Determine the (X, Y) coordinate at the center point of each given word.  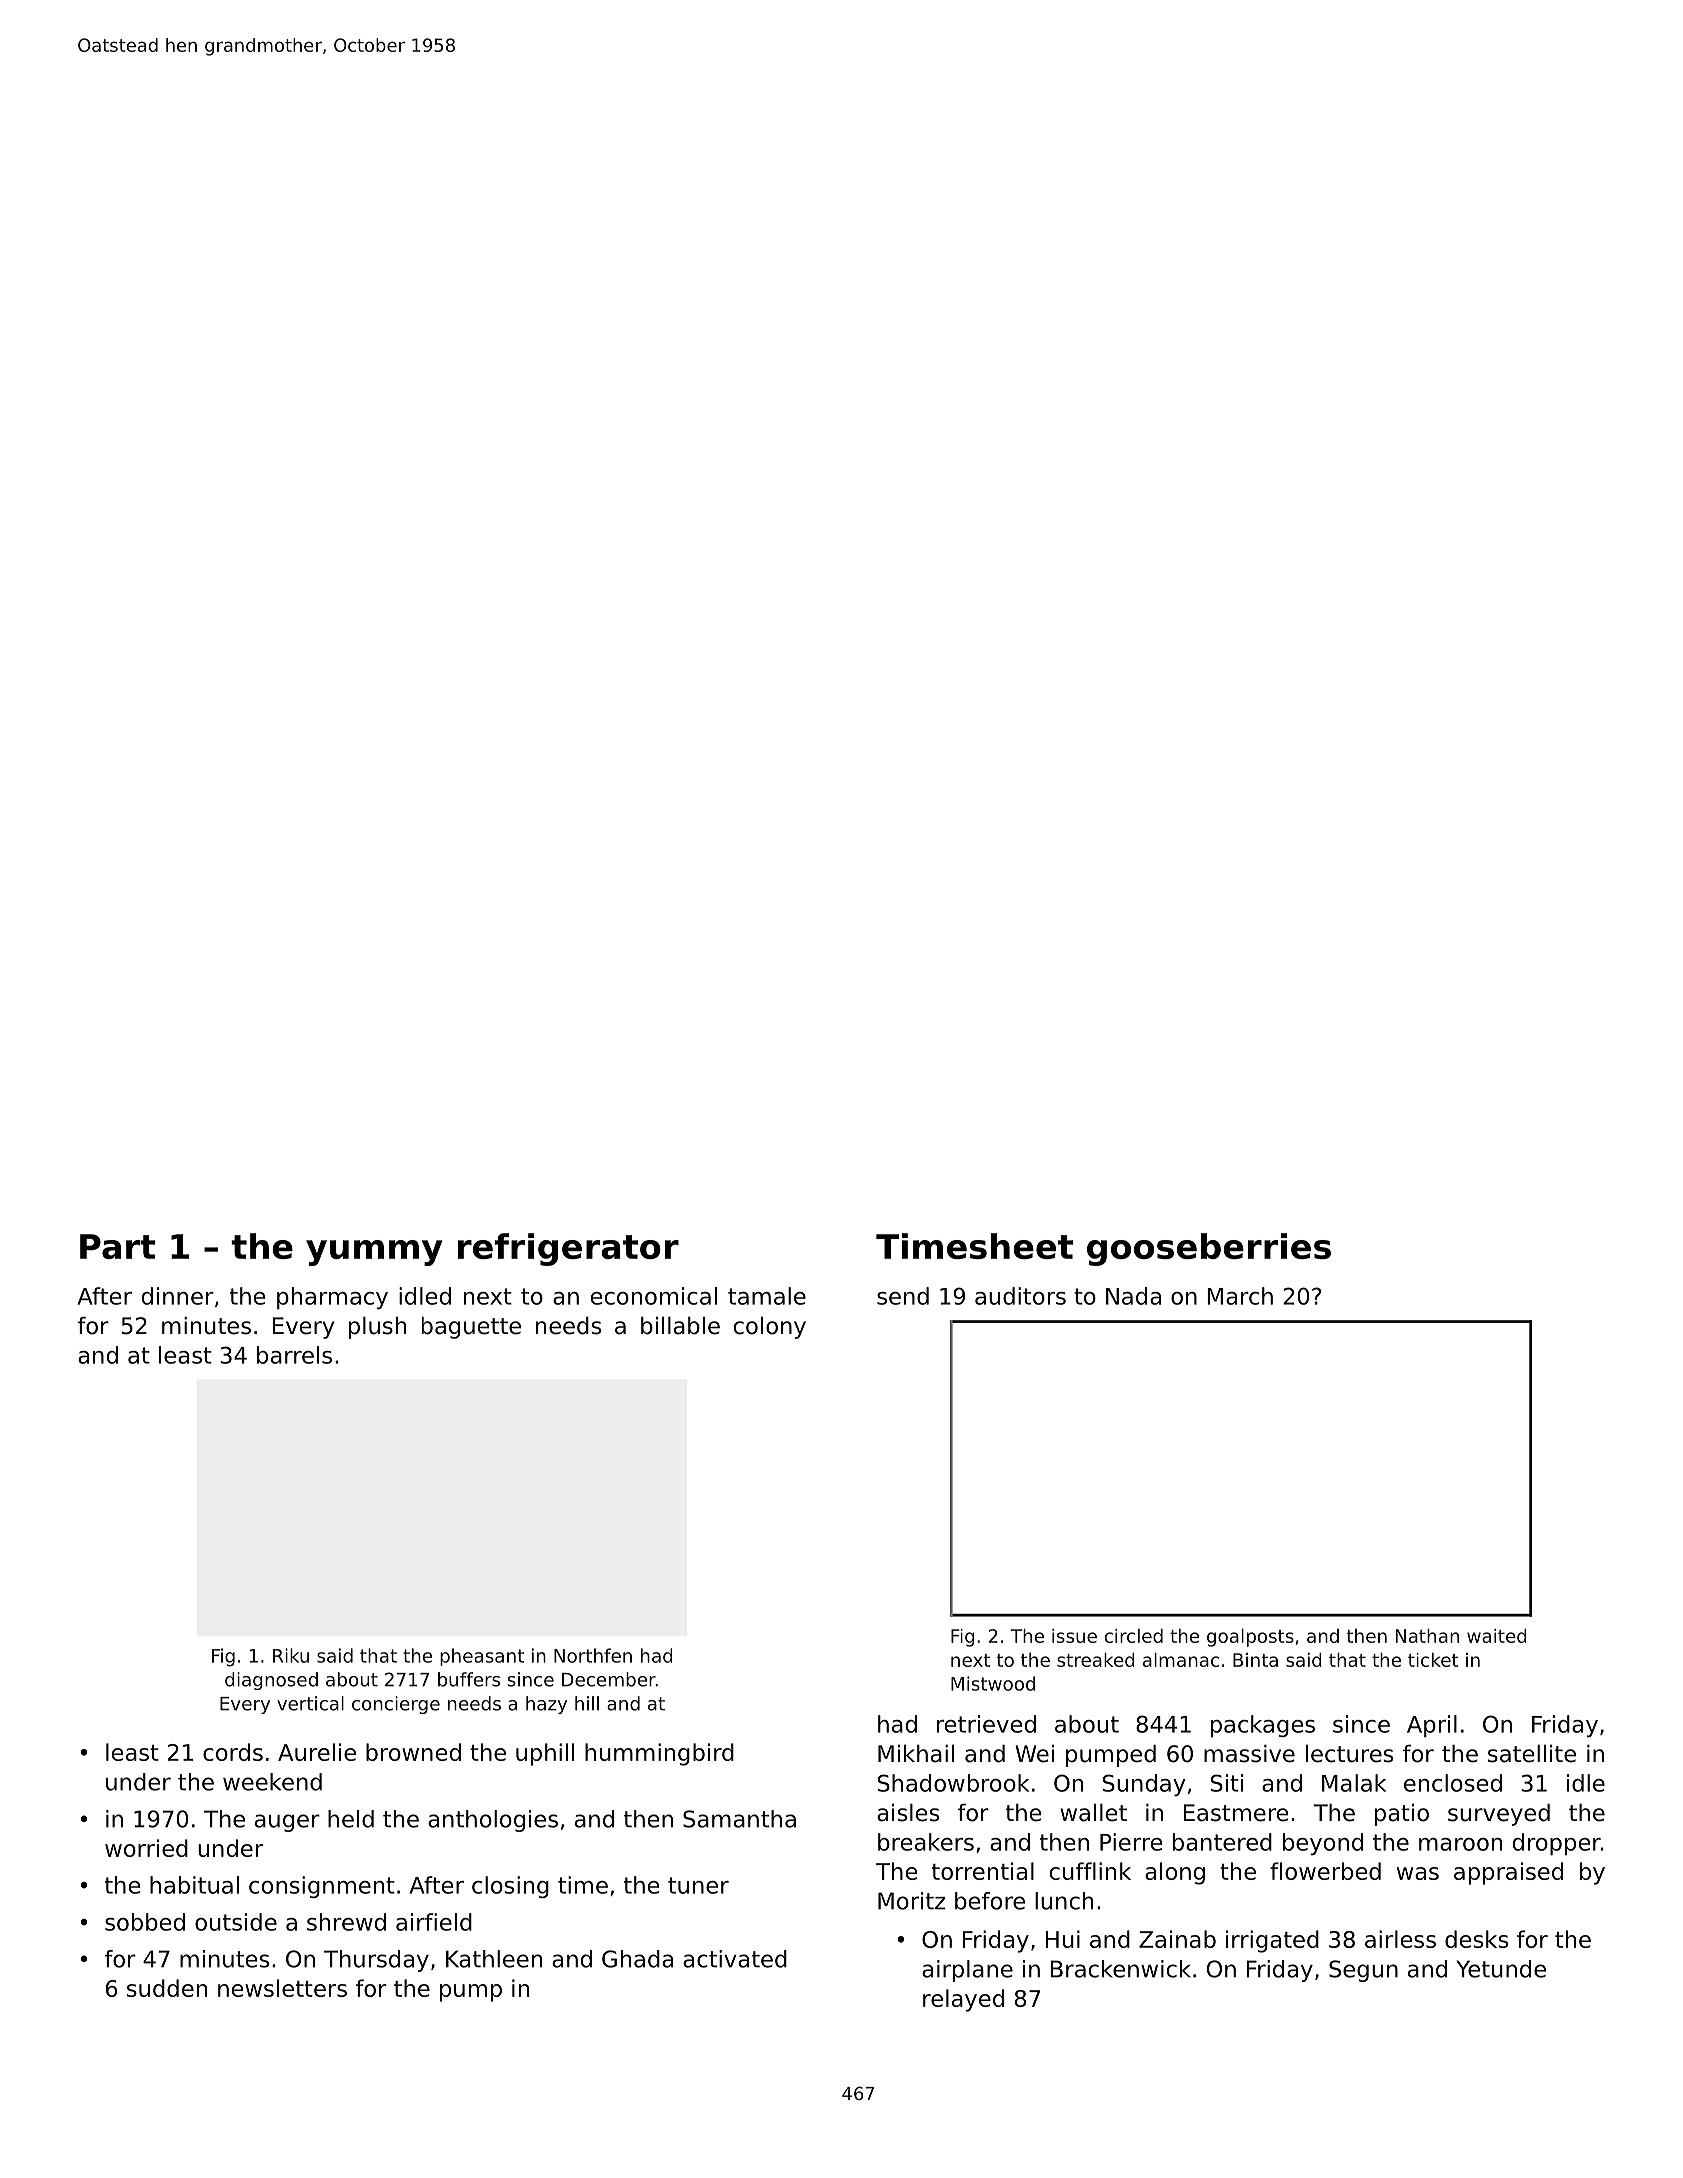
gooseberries (1209, 1249)
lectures (1349, 1754)
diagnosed (271, 1681)
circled (1134, 1636)
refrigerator (568, 1249)
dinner (178, 1296)
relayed (963, 2000)
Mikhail (916, 1754)
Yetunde (1501, 1969)
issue (1074, 1636)
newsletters (282, 1988)
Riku (291, 1655)
